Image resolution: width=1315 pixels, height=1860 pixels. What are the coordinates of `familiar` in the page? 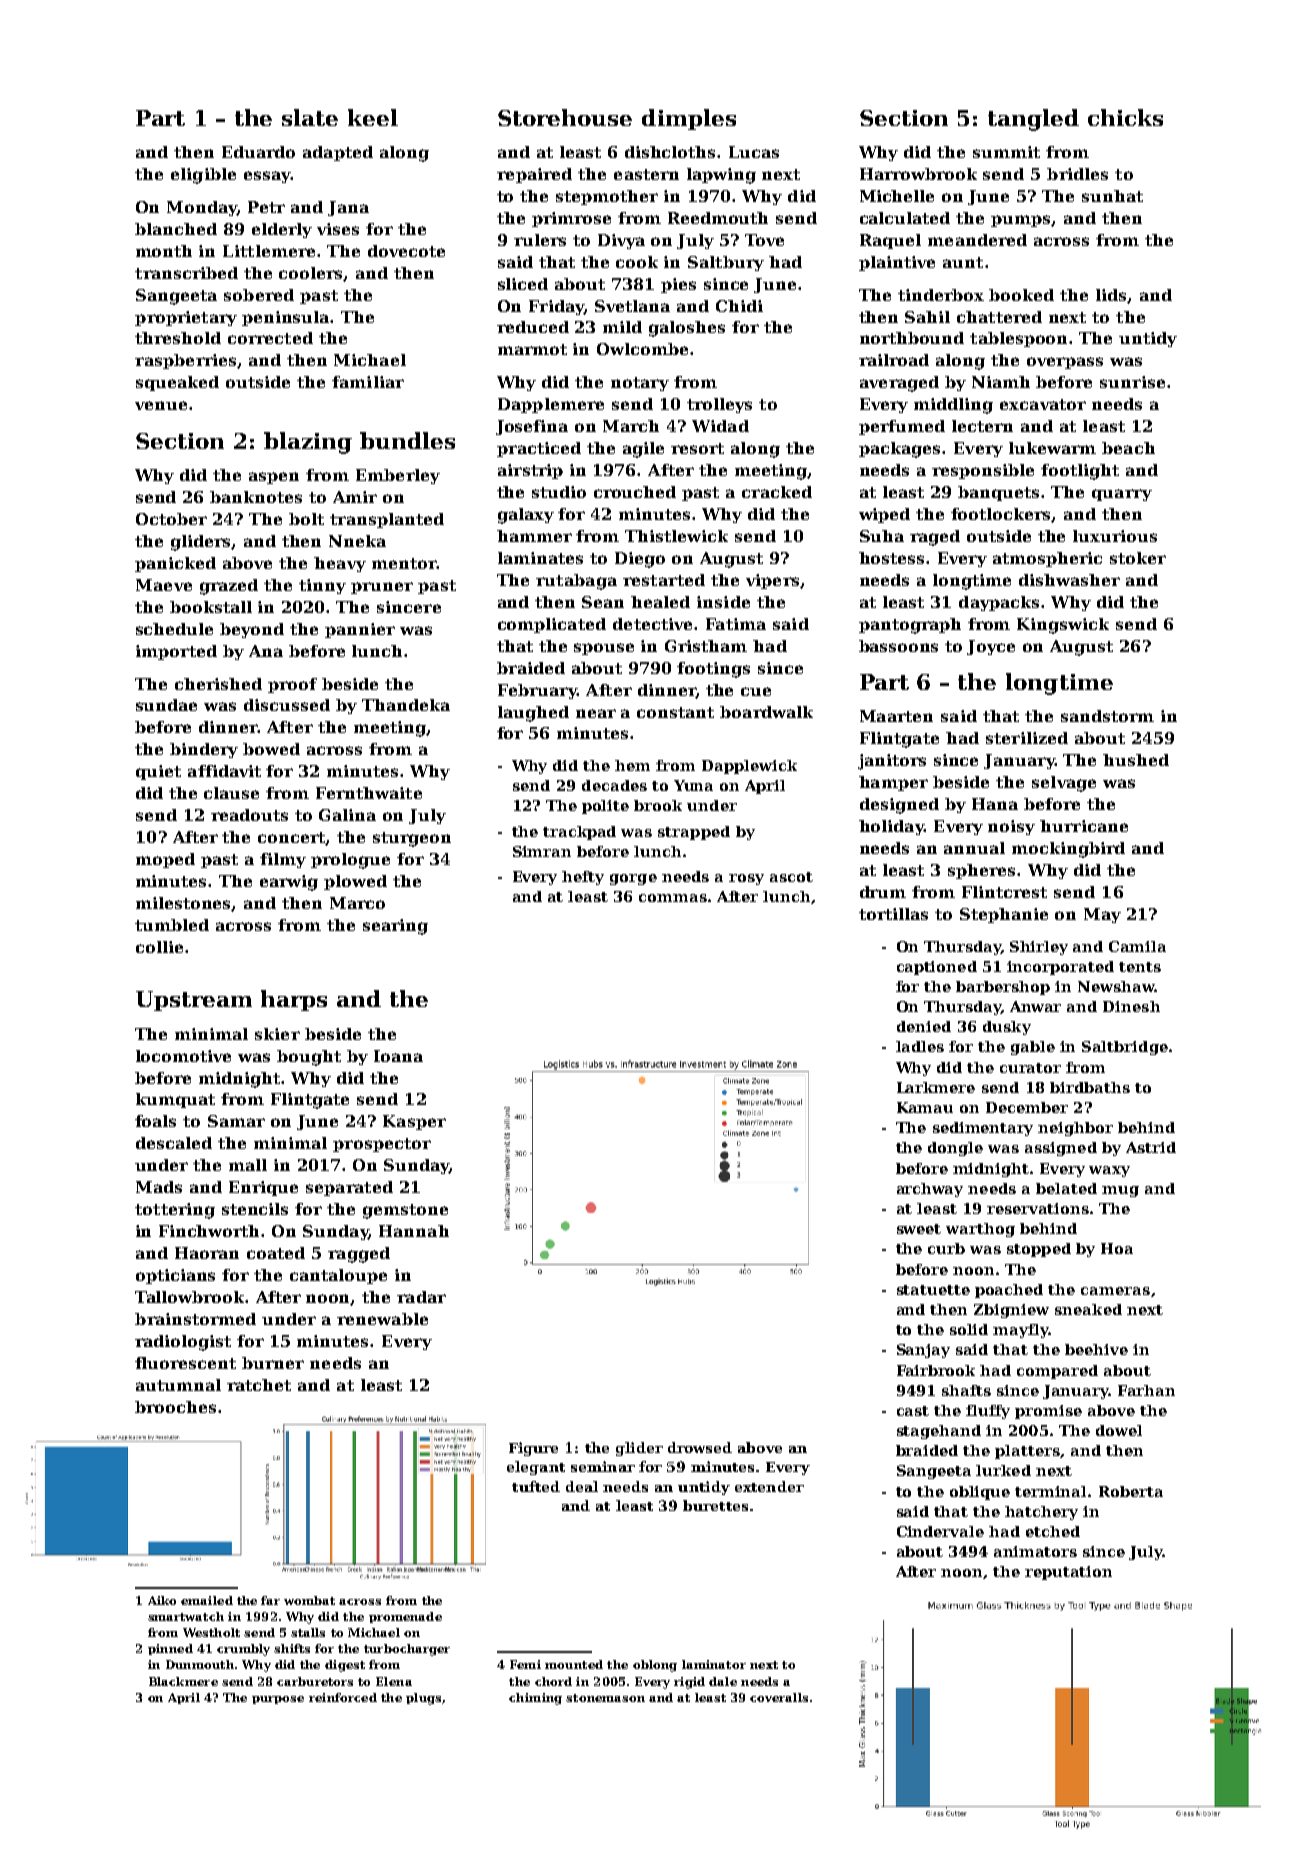 It's located at (368, 382).
